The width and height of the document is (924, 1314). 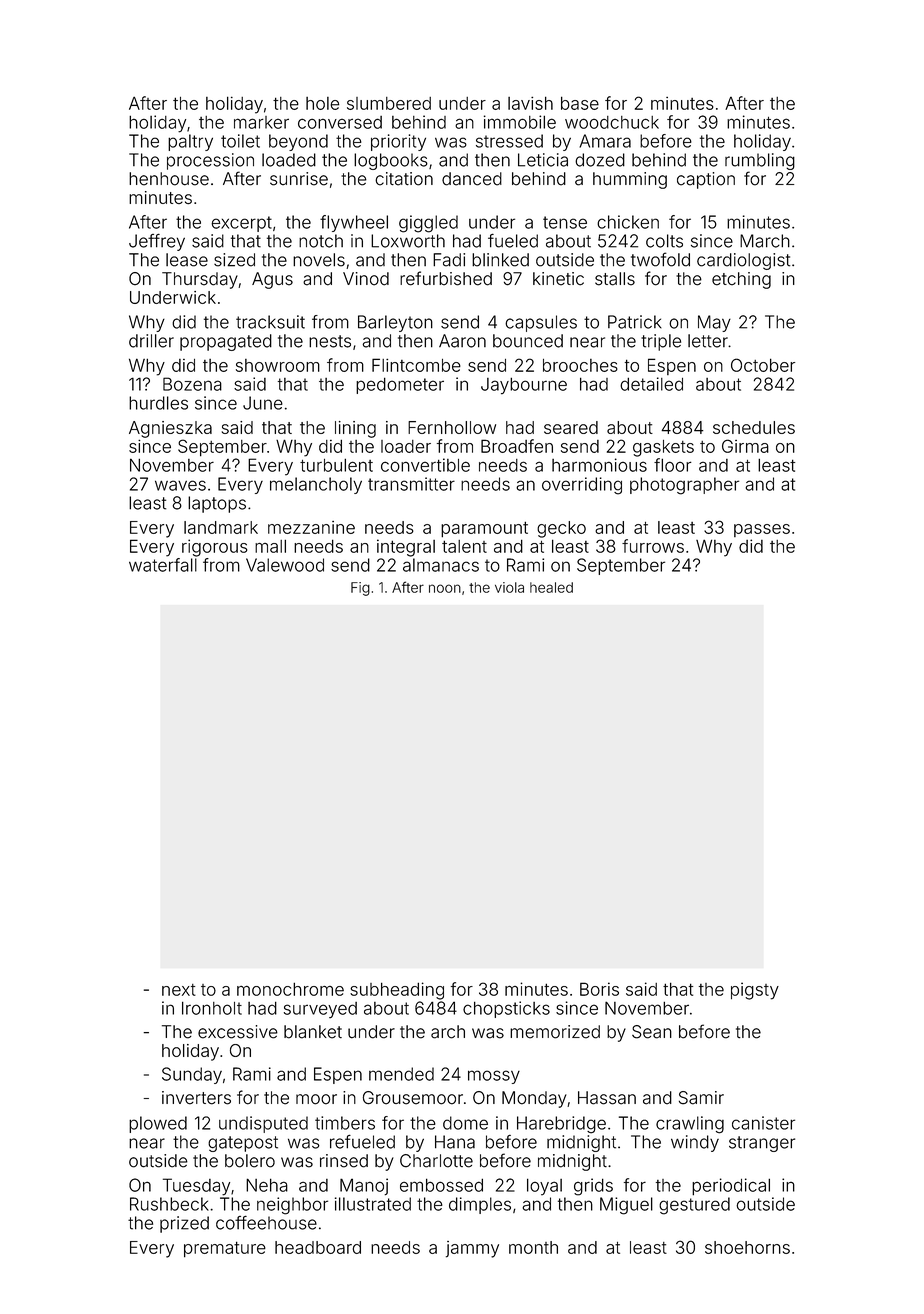 I want to click on base, so click(x=580, y=103).
